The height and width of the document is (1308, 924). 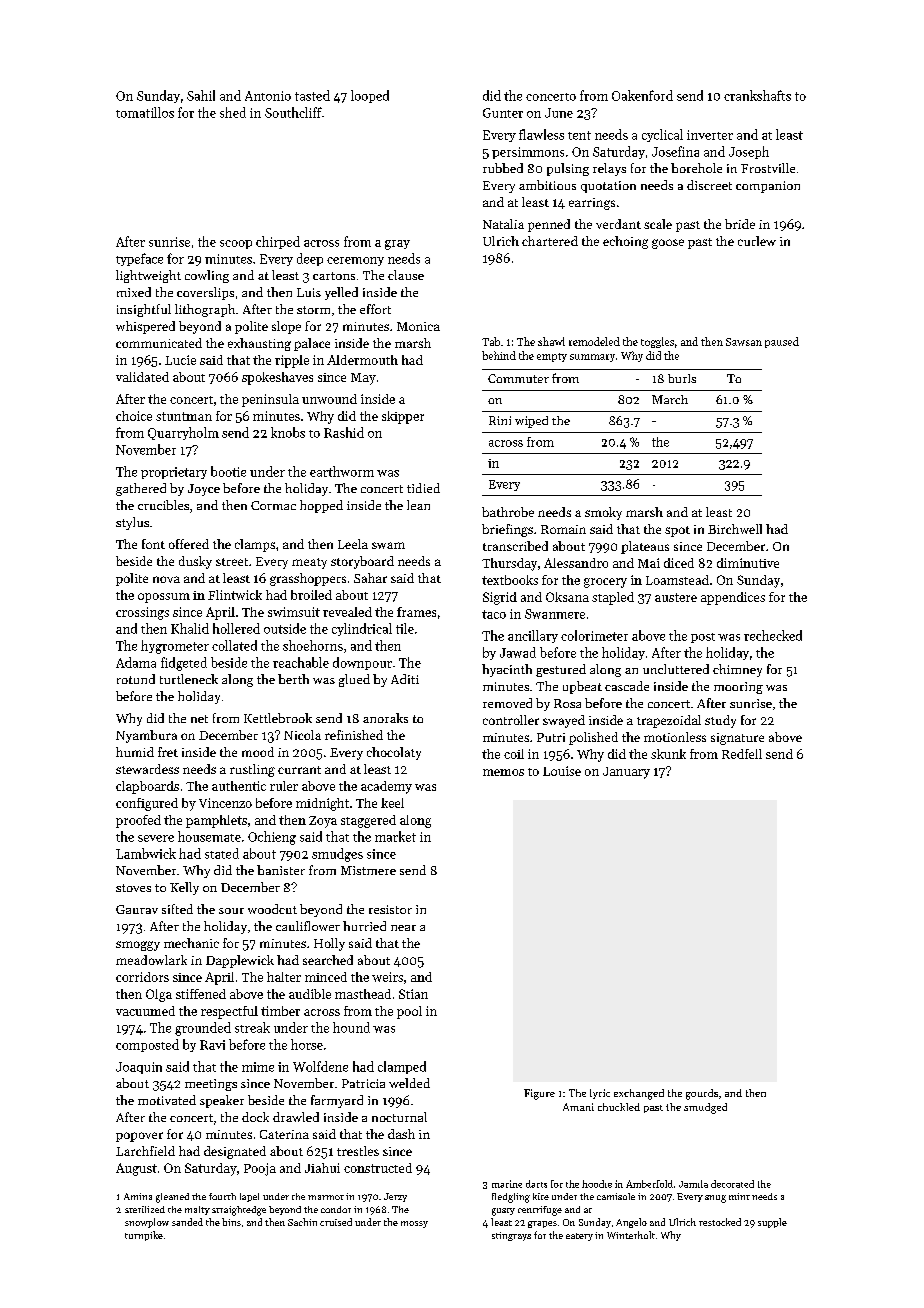 What do you see at coordinates (199, 719) in the document?
I see `net` at bounding box center [199, 719].
